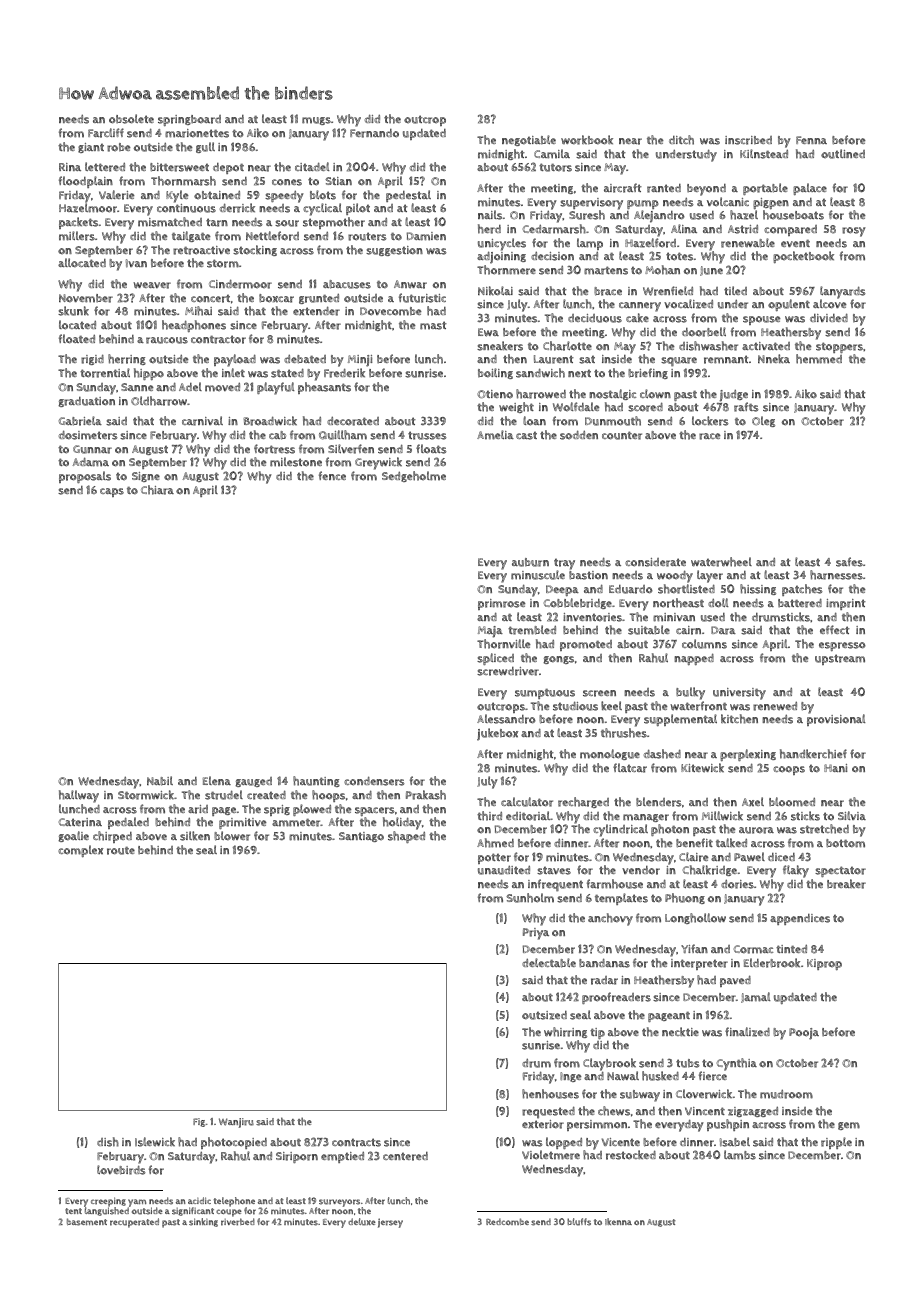 This screenshot has height=1308, width=924. I want to click on Siriporn, so click(297, 1157).
